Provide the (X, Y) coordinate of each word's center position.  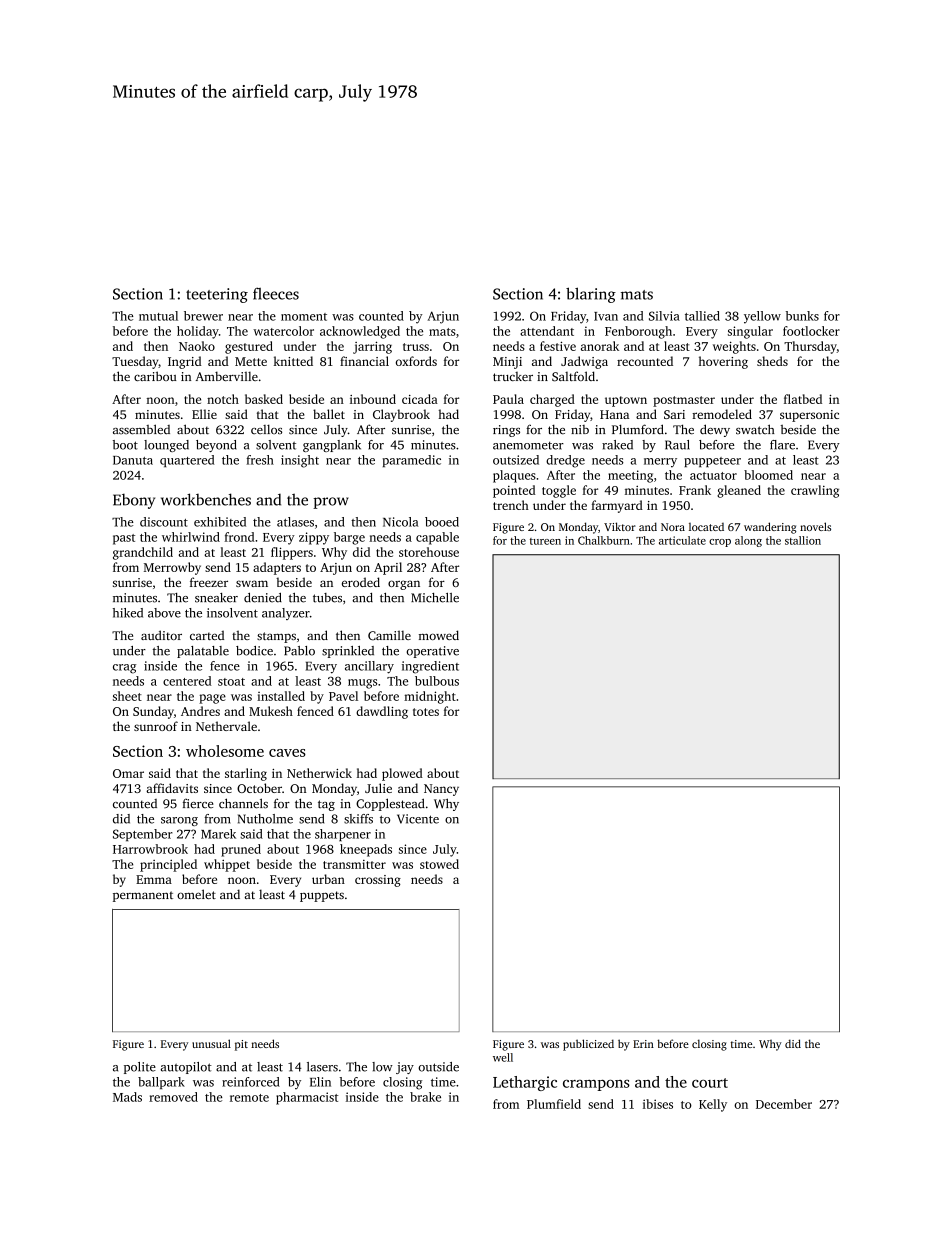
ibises (658, 1104)
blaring (591, 295)
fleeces (276, 293)
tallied (702, 316)
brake (425, 1097)
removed (173, 1097)
